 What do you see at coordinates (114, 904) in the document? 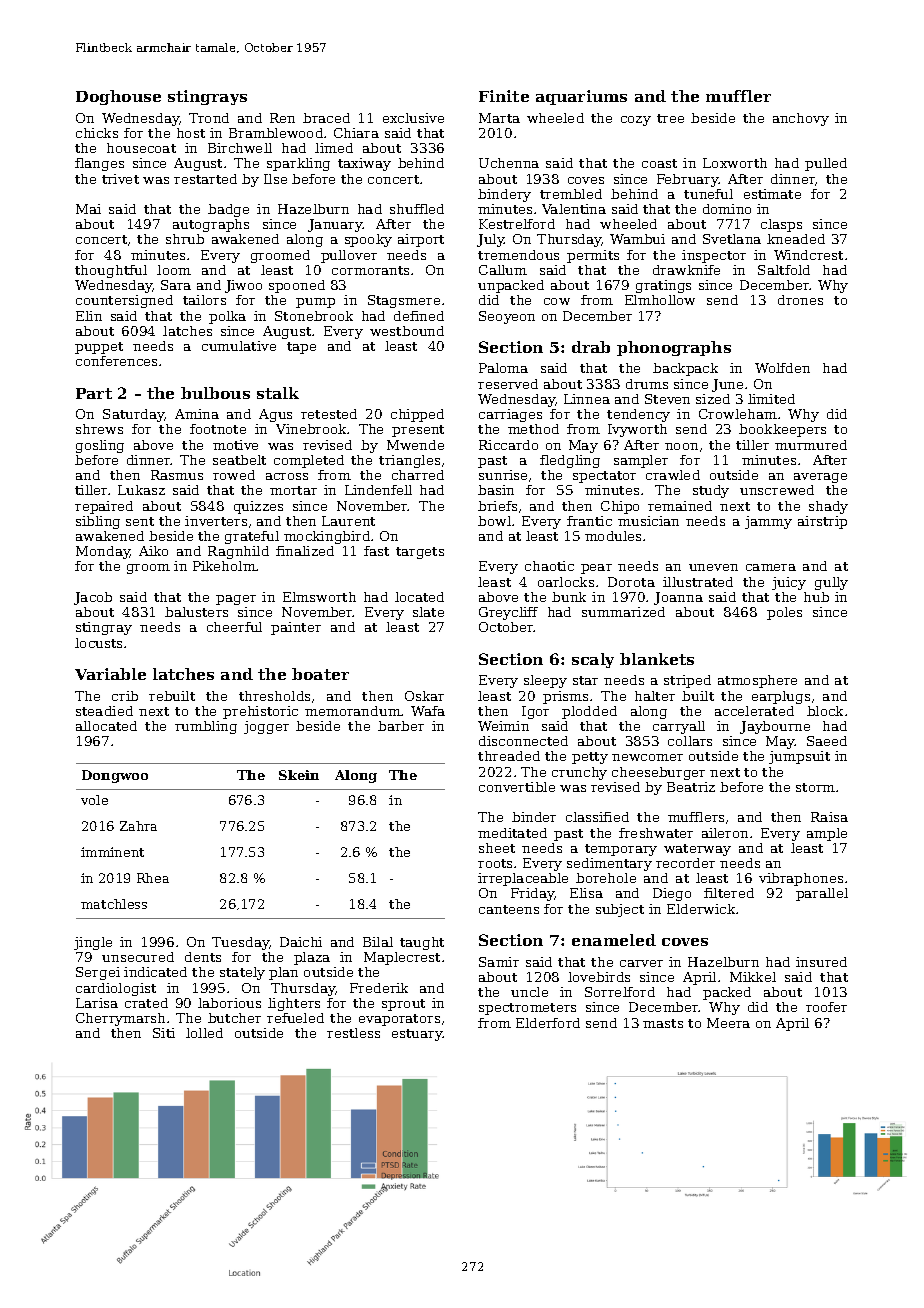
I see `matchless` at bounding box center [114, 904].
